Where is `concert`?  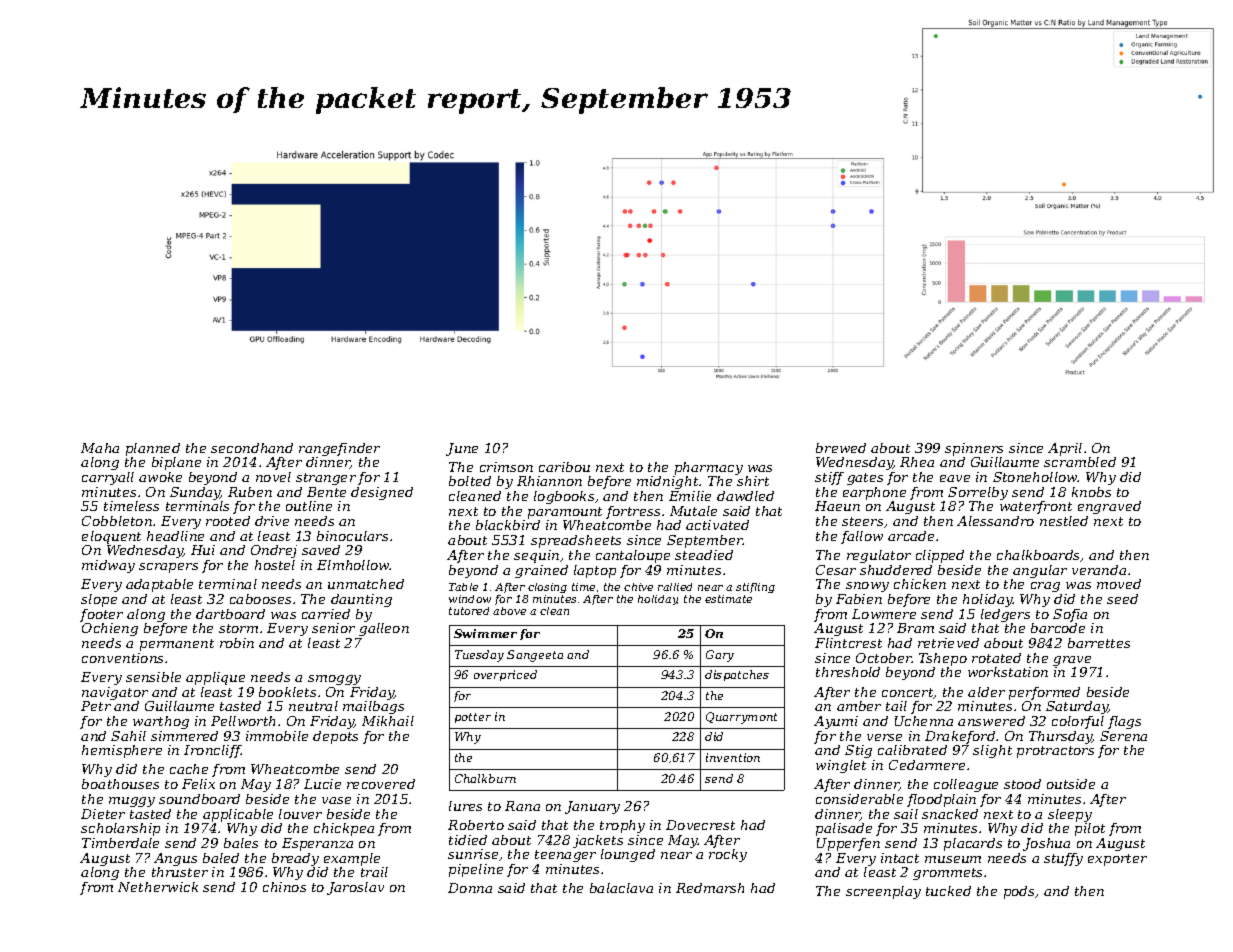
concert is located at coordinates (908, 693).
